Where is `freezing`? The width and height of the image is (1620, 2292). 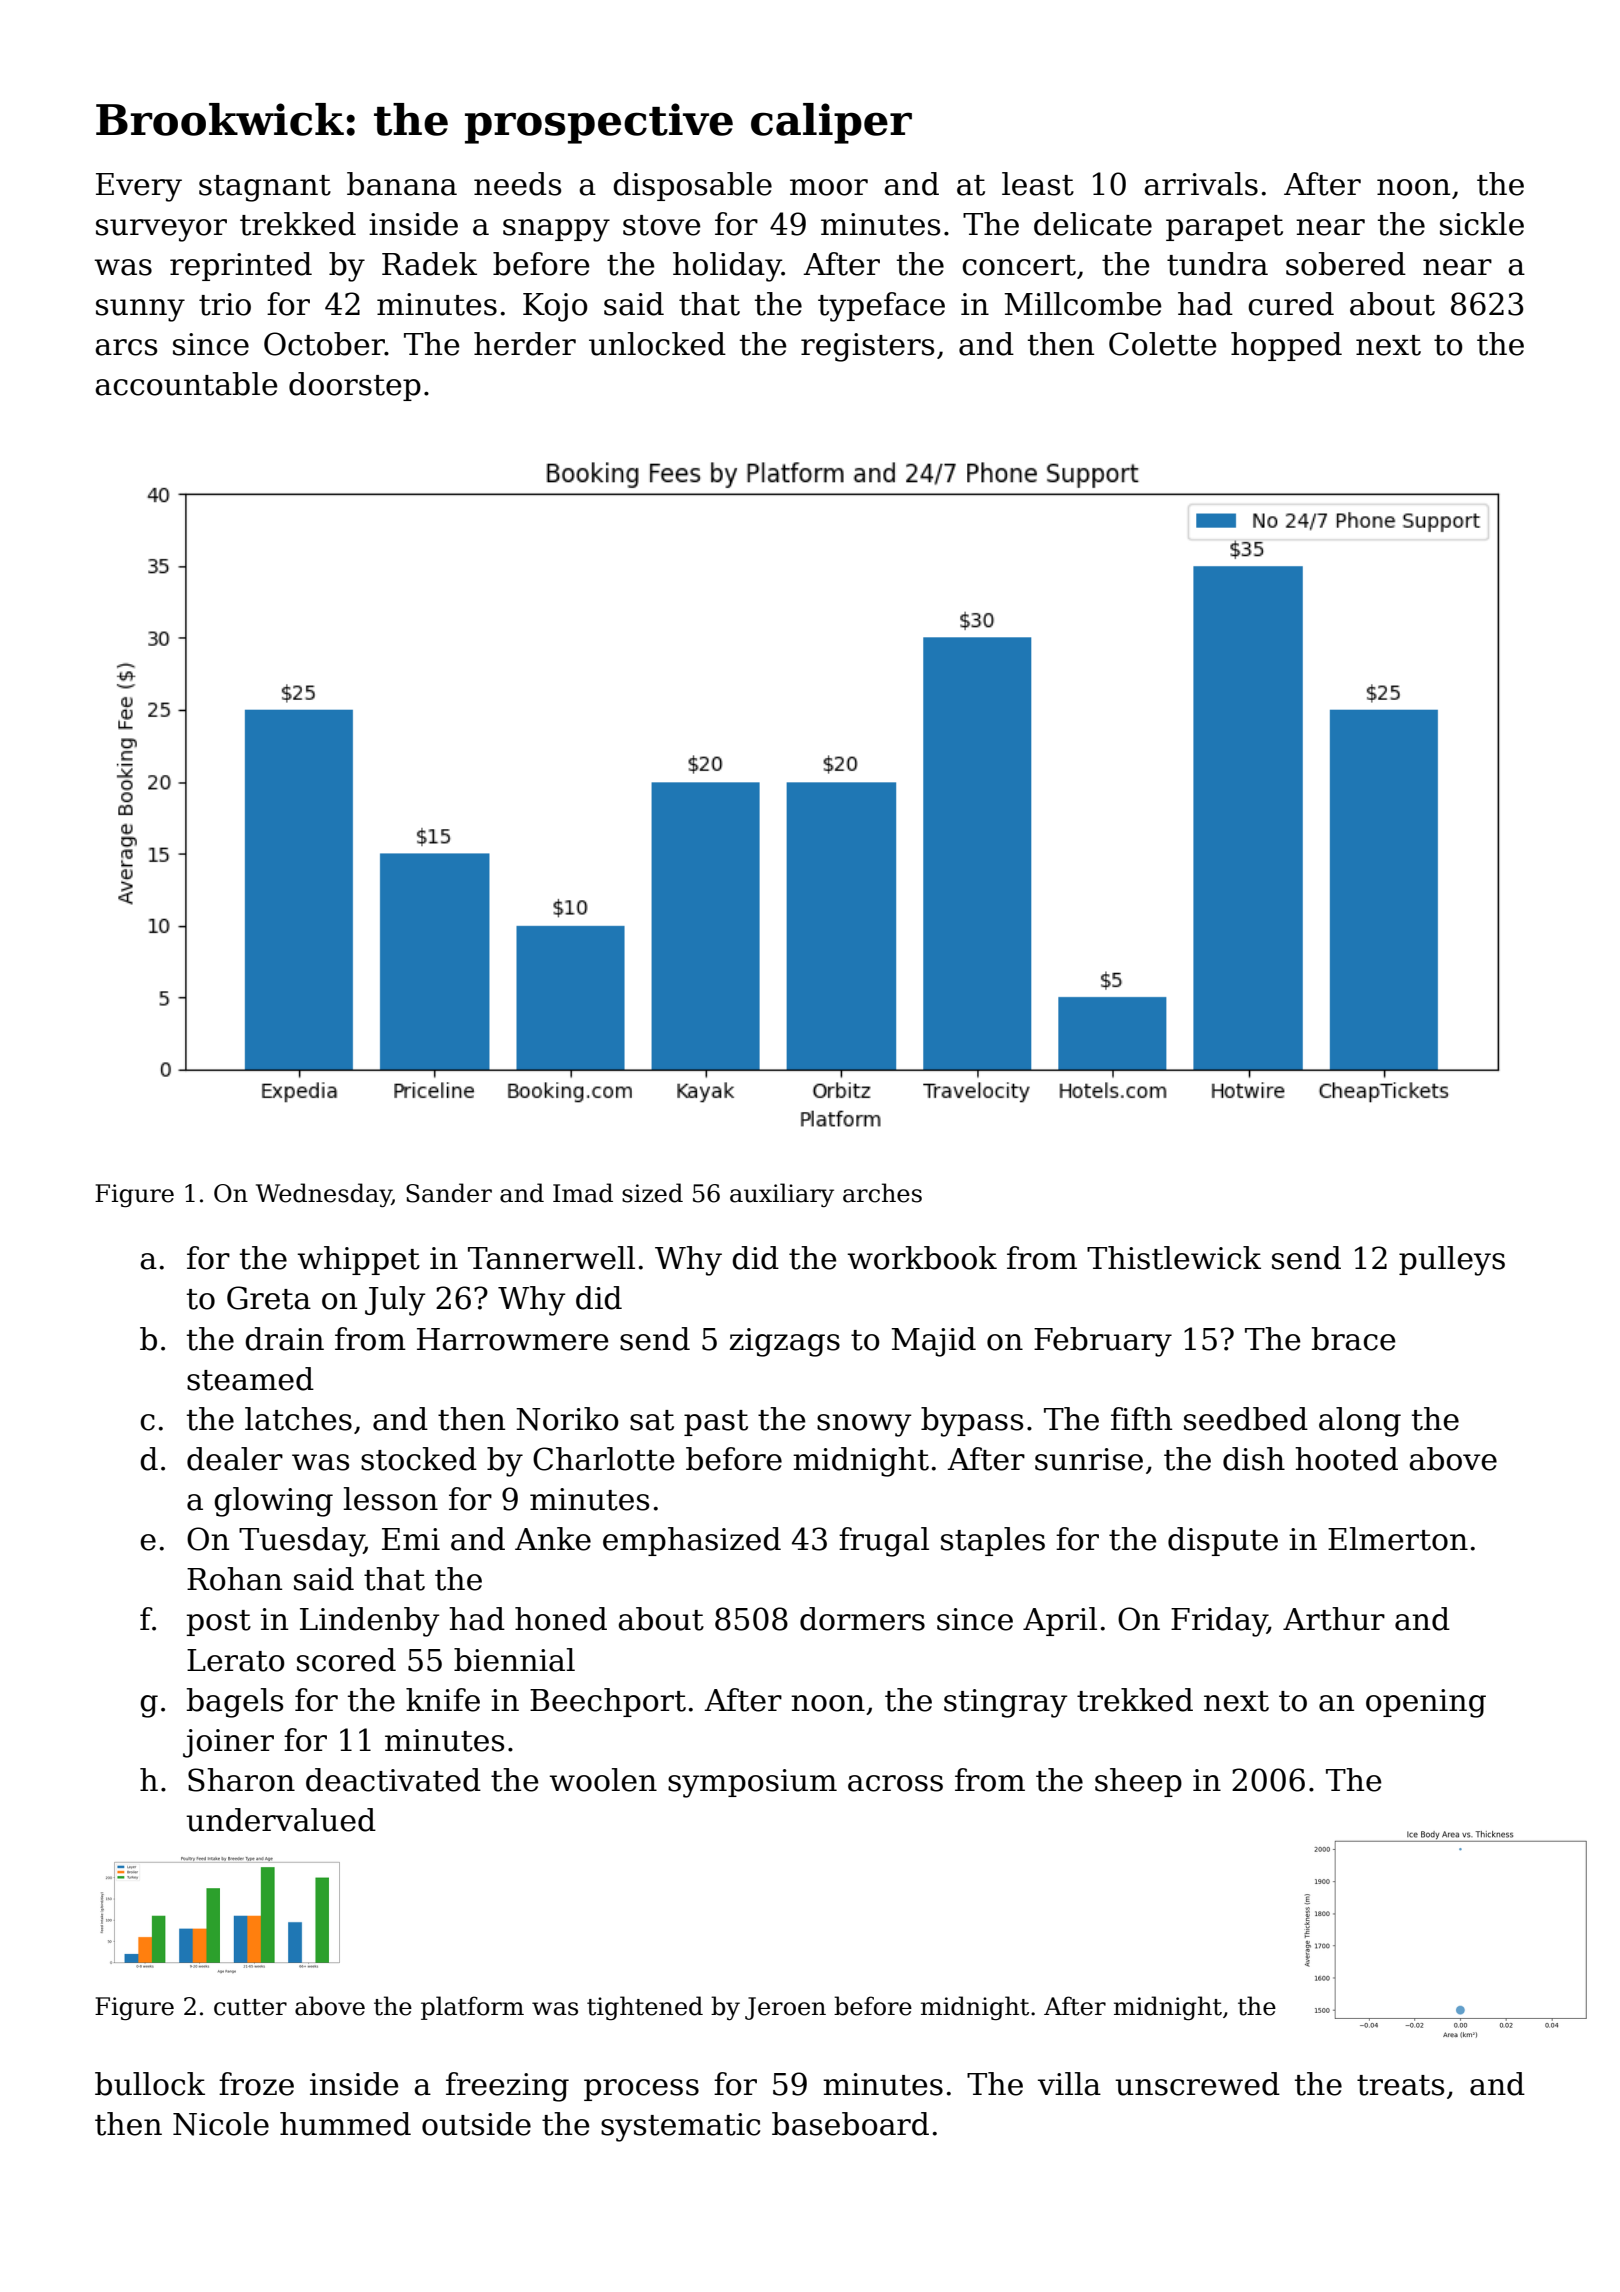
freezing is located at coordinates (507, 2087).
